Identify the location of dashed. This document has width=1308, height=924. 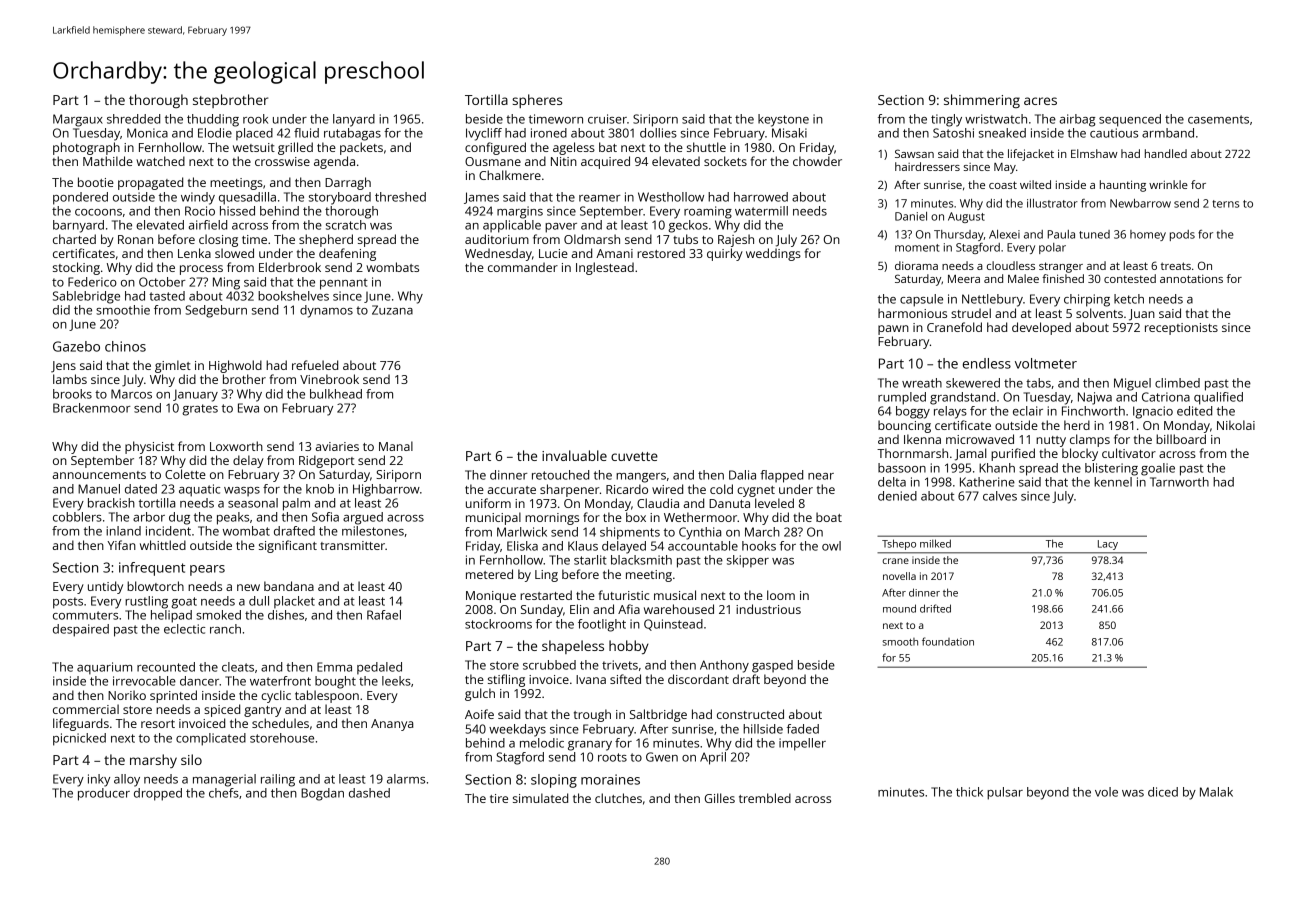
(369, 793).
